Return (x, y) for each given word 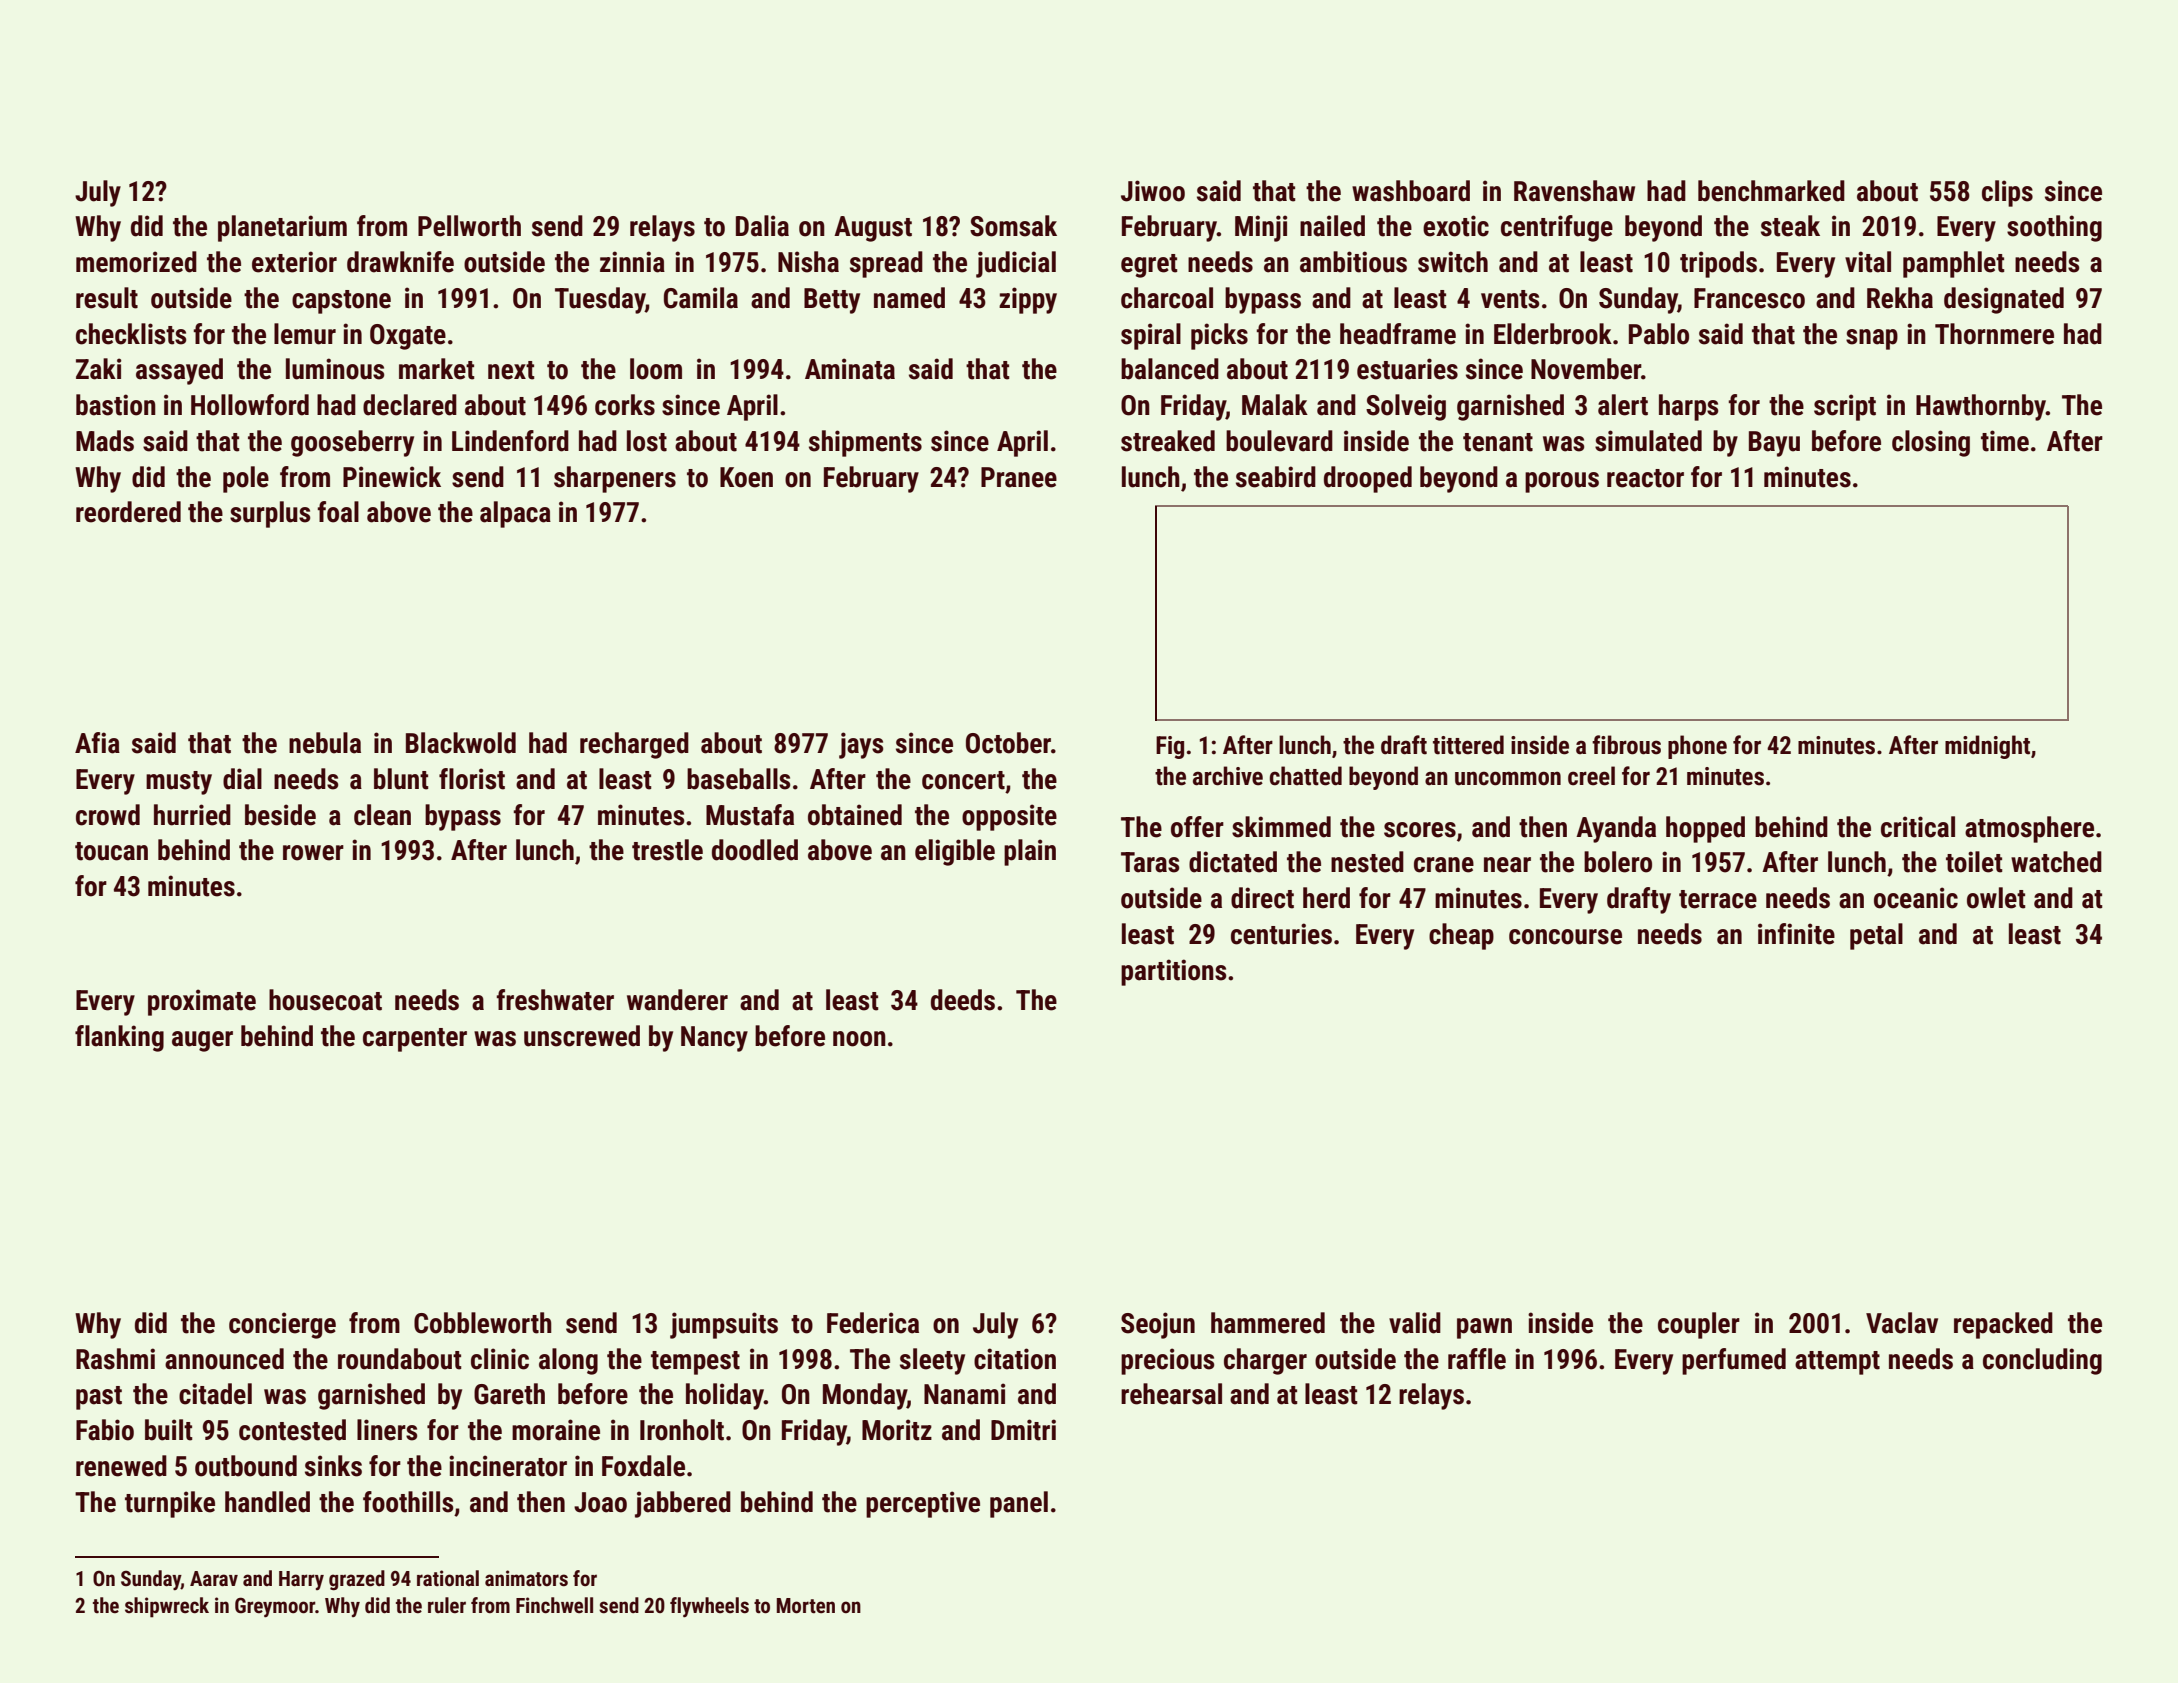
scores (1420, 830)
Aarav (214, 1578)
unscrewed (582, 1036)
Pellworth (469, 226)
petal (1876, 936)
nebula (325, 743)
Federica (873, 1323)
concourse (1565, 937)
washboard (1411, 191)
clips (2007, 193)
